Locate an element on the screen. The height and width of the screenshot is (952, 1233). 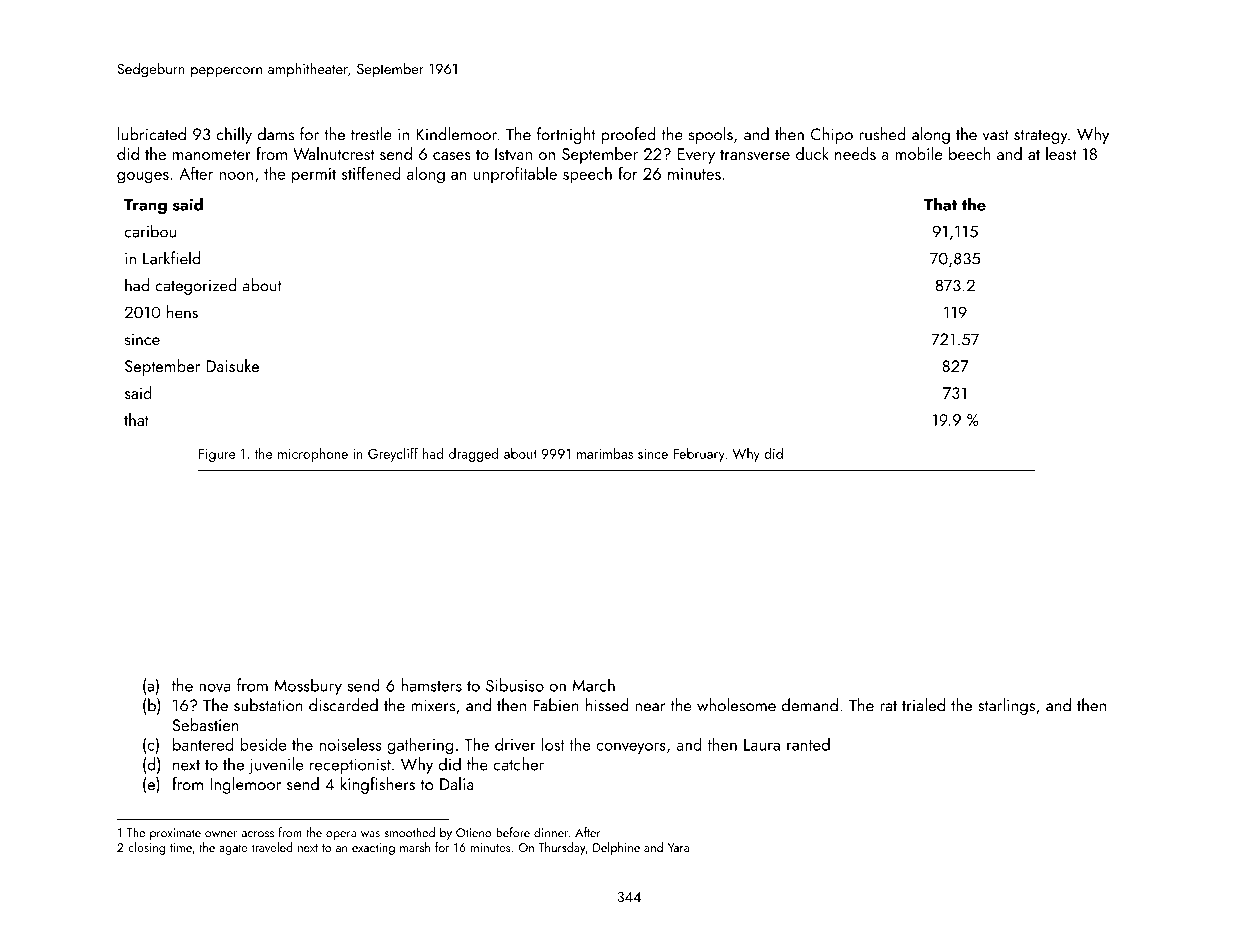
marimbas is located at coordinates (605, 453).
